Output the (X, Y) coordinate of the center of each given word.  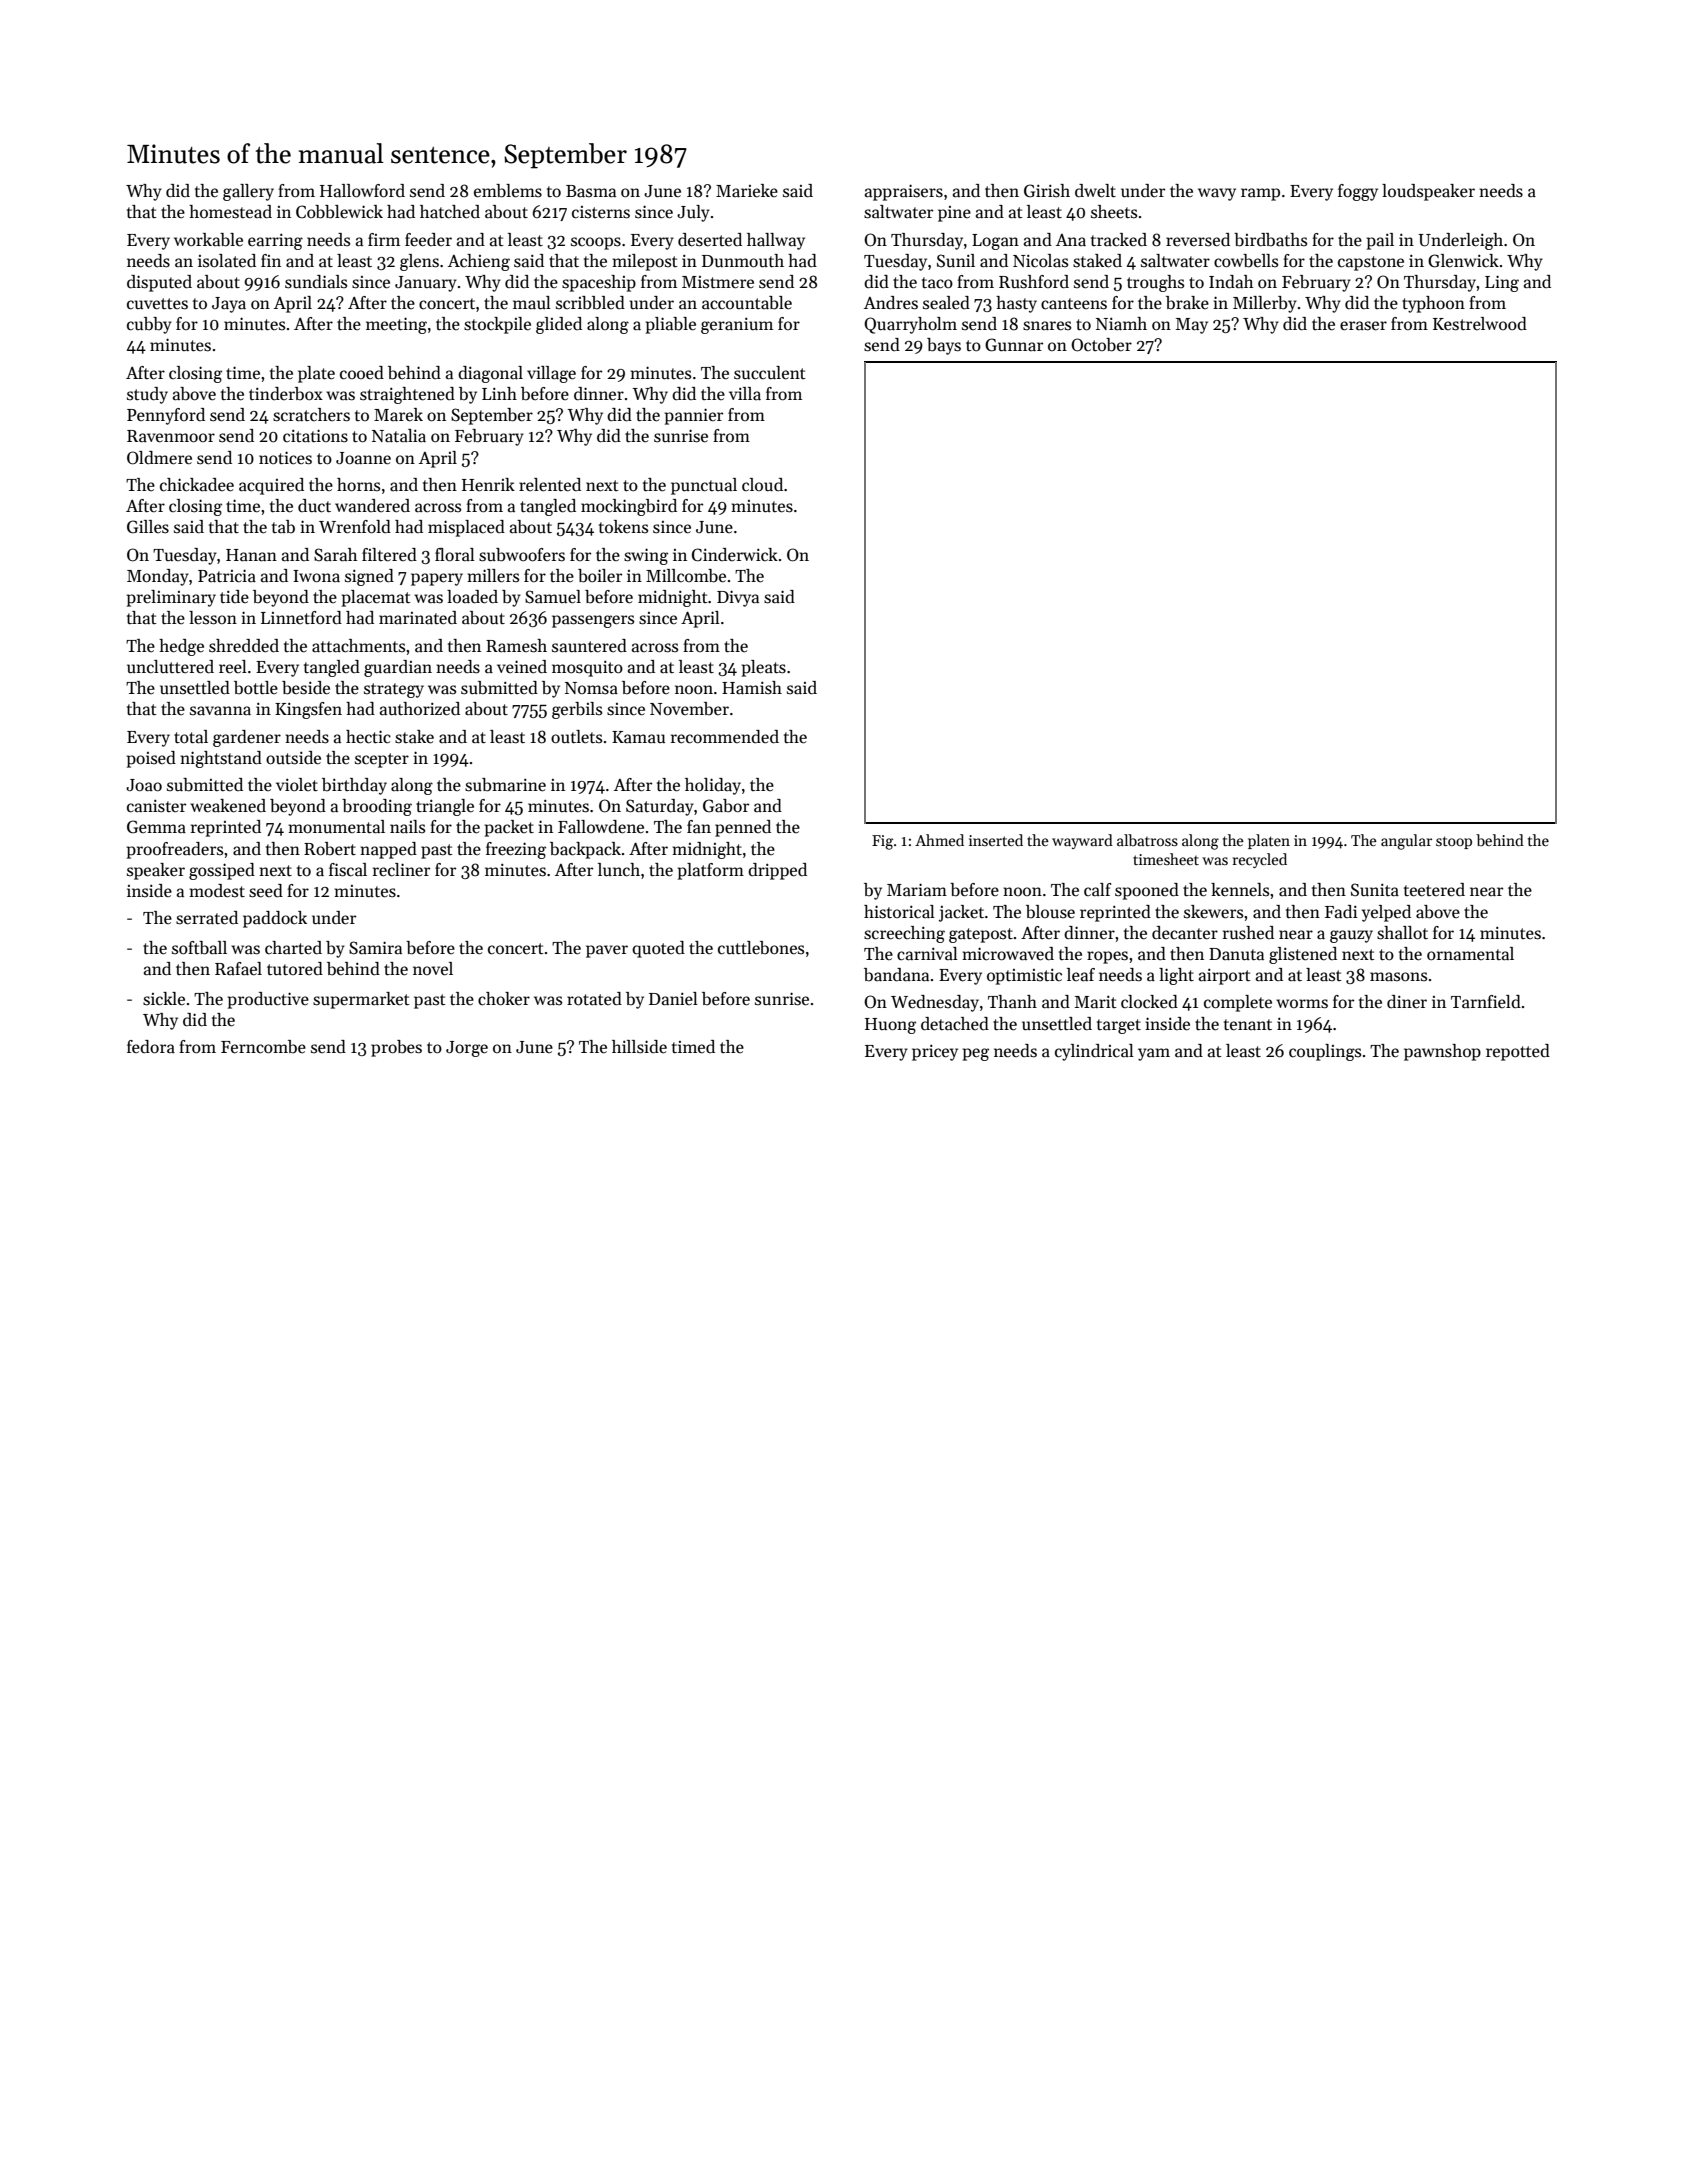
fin (271, 260)
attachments (358, 646)
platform (711, 871)
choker (504, 999)
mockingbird (629, 507)
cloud (762, 484)
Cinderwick (735, 555)
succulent (770, 373)
